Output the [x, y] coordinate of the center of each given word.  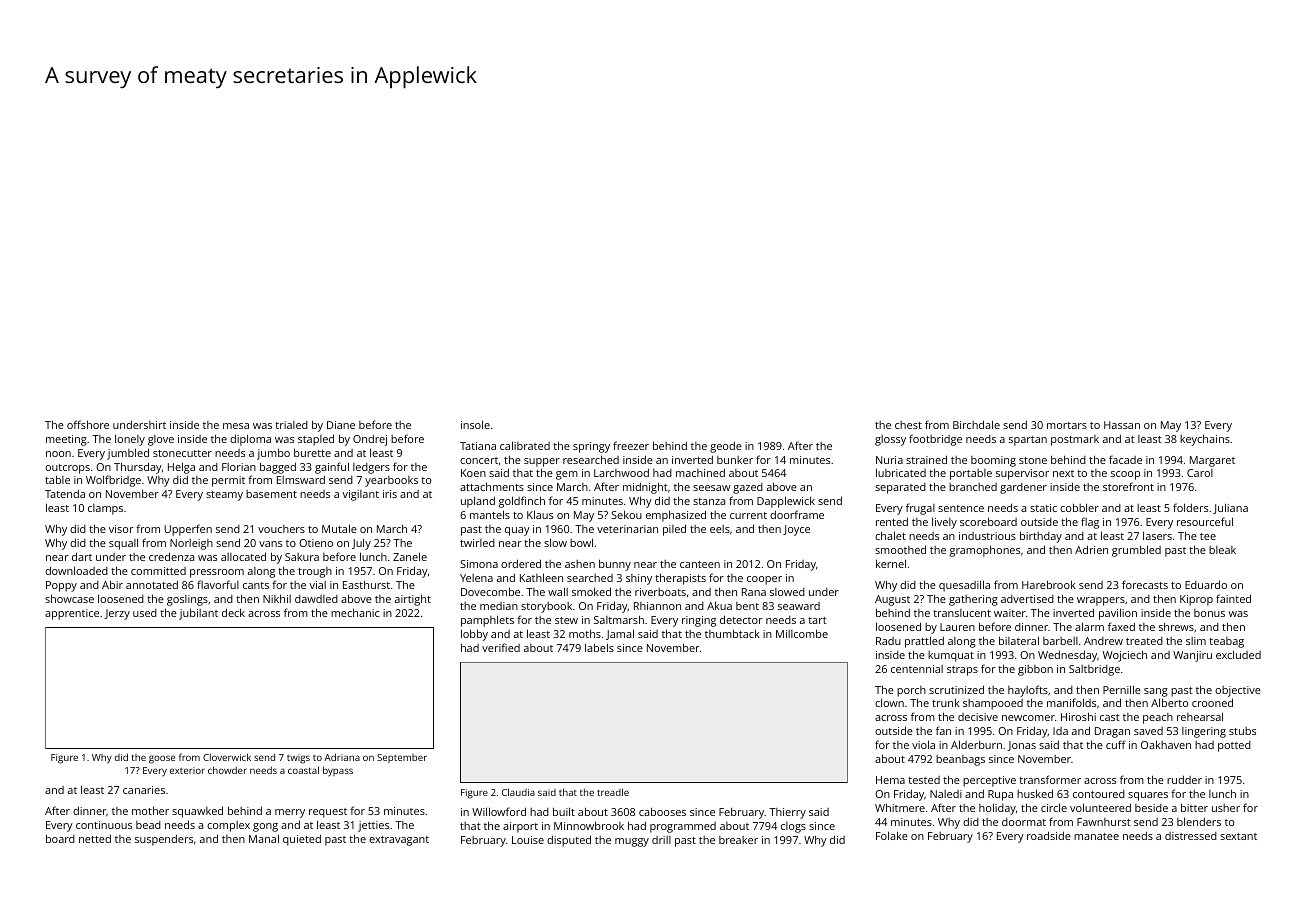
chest [908, 425]
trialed [291, 425]
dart [82, 556]
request [328, 813]
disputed [569, 841]
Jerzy [117, 614]
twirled [477, 543]
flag [1090, 523]
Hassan [1122, 425]
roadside [1049, 835]
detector [741, 619]
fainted [1233, 598]
